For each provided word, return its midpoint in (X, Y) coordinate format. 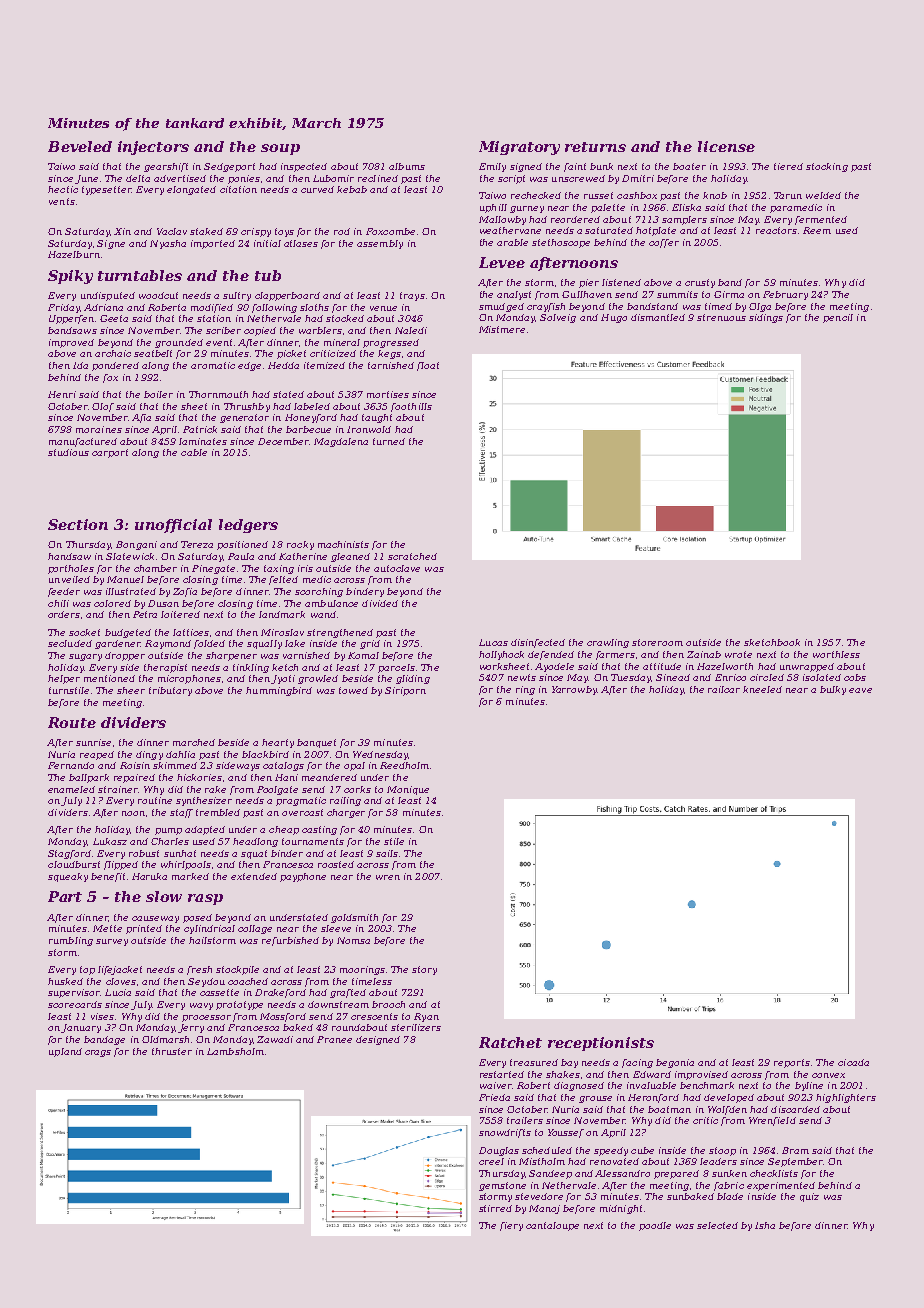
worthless (836, 654)
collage (255, 929)
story (424, 970)
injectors (153, 148)
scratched (412, 556)
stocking (827, 167)
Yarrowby (574, 690)
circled (767, 677)
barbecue (308, 429)
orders (64, 614)
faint (575, 167)
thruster (172, 1051)
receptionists (601, 1044)
